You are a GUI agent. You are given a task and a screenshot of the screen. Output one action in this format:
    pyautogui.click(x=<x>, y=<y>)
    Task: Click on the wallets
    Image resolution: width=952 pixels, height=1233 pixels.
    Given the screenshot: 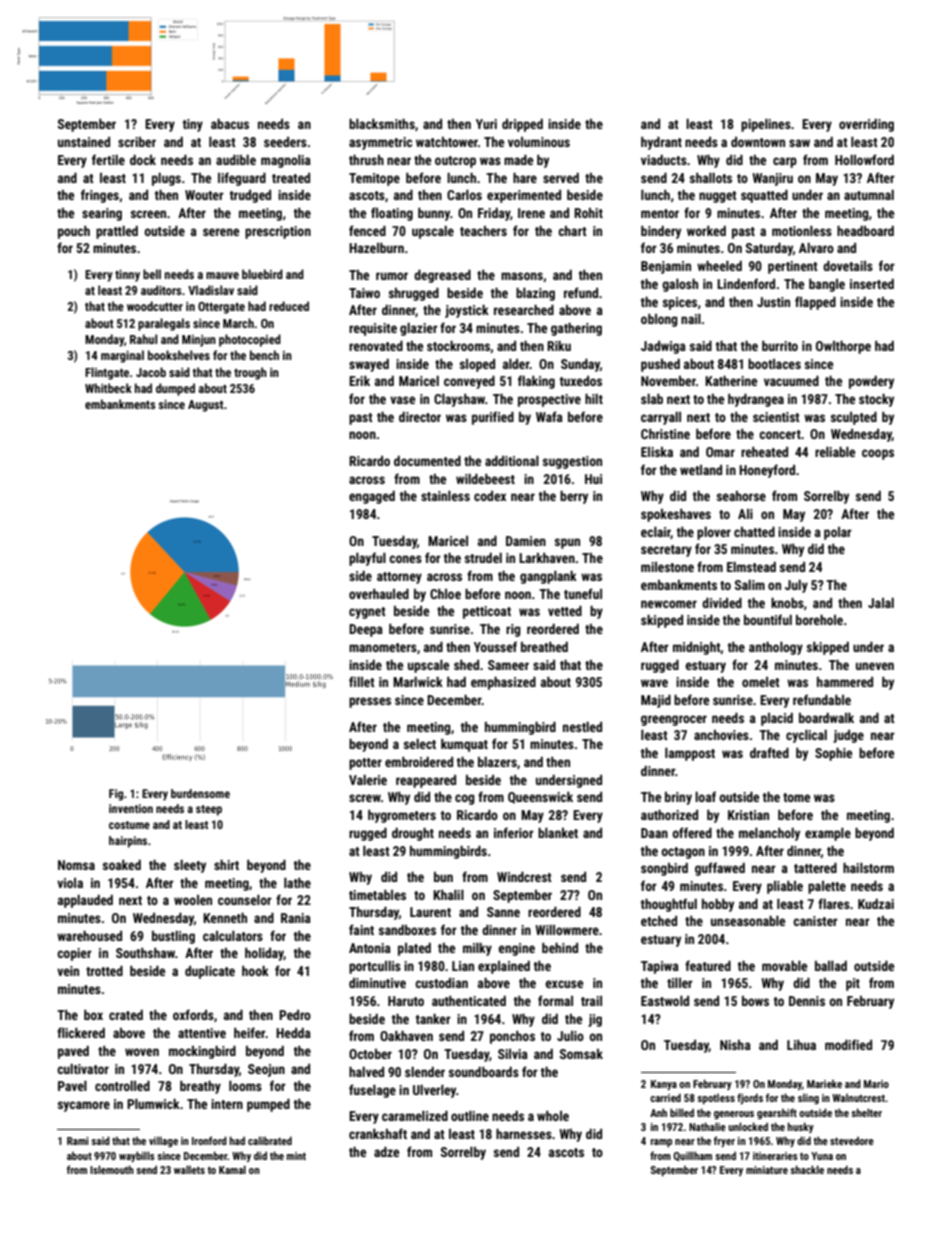 What is the action you would take?
    pyautogui.click(x=189, y=1169)
